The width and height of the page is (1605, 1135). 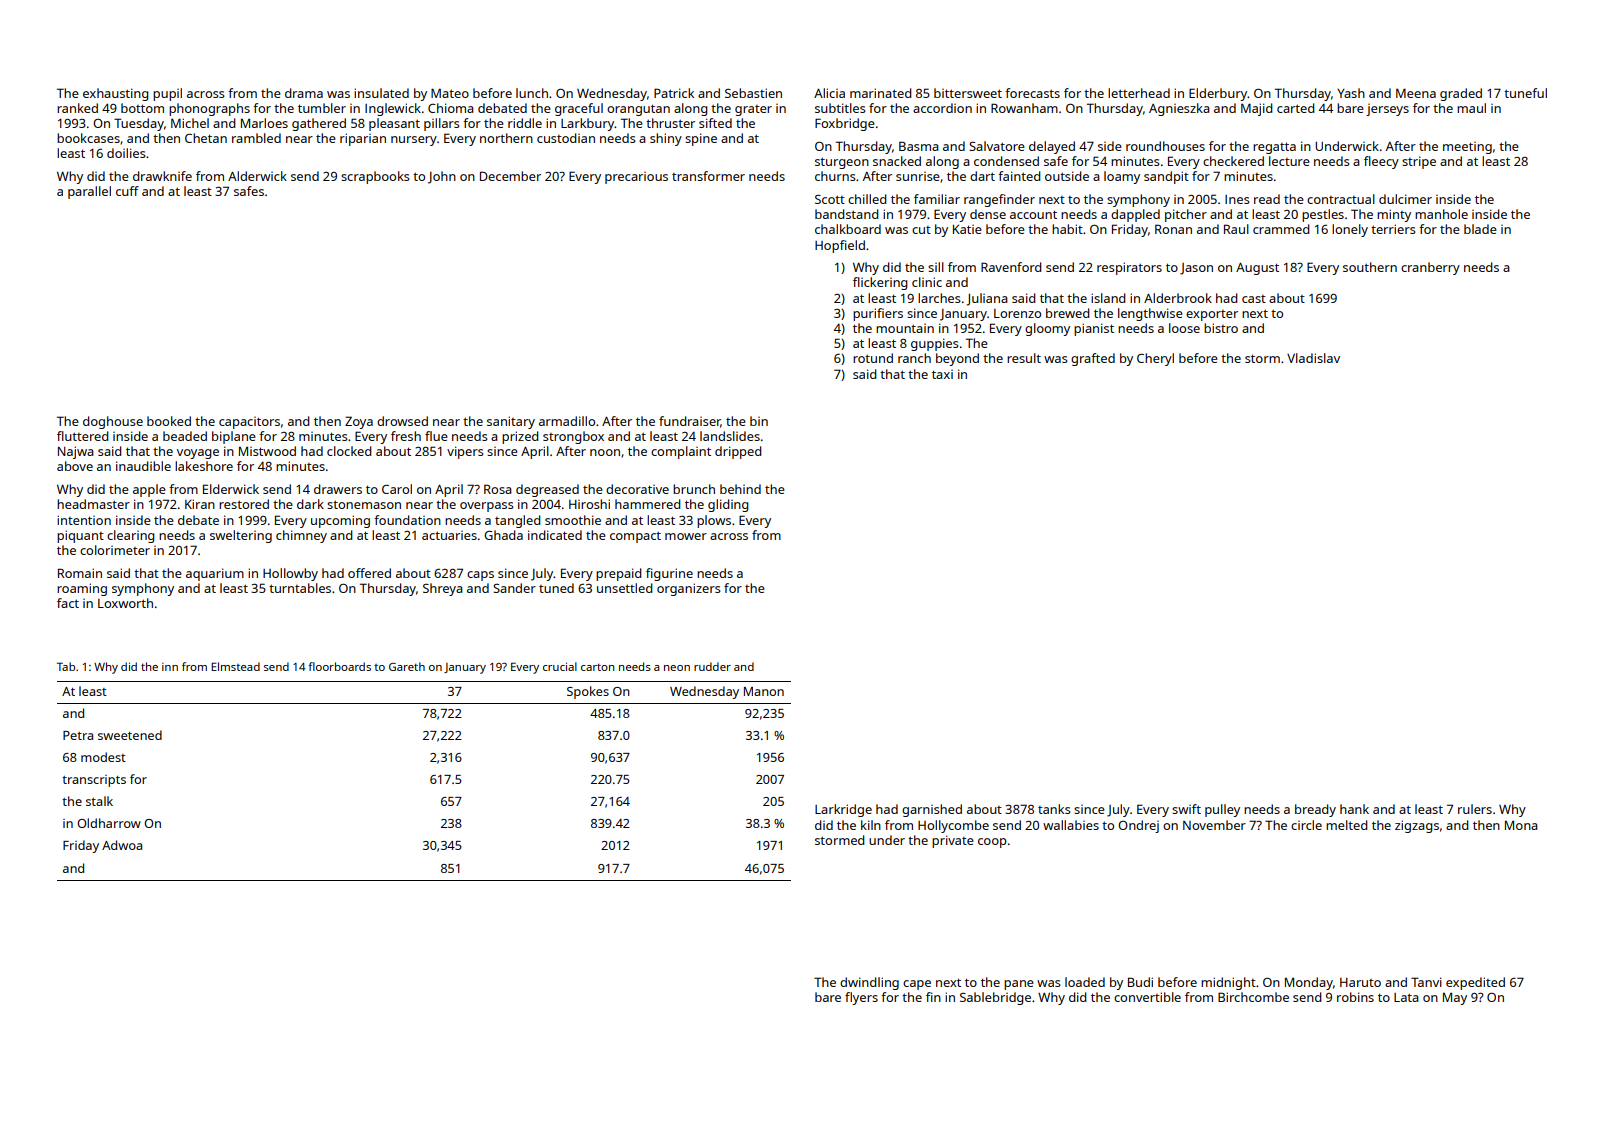 I want to click on armadillo, so click(x=567, y=421).
